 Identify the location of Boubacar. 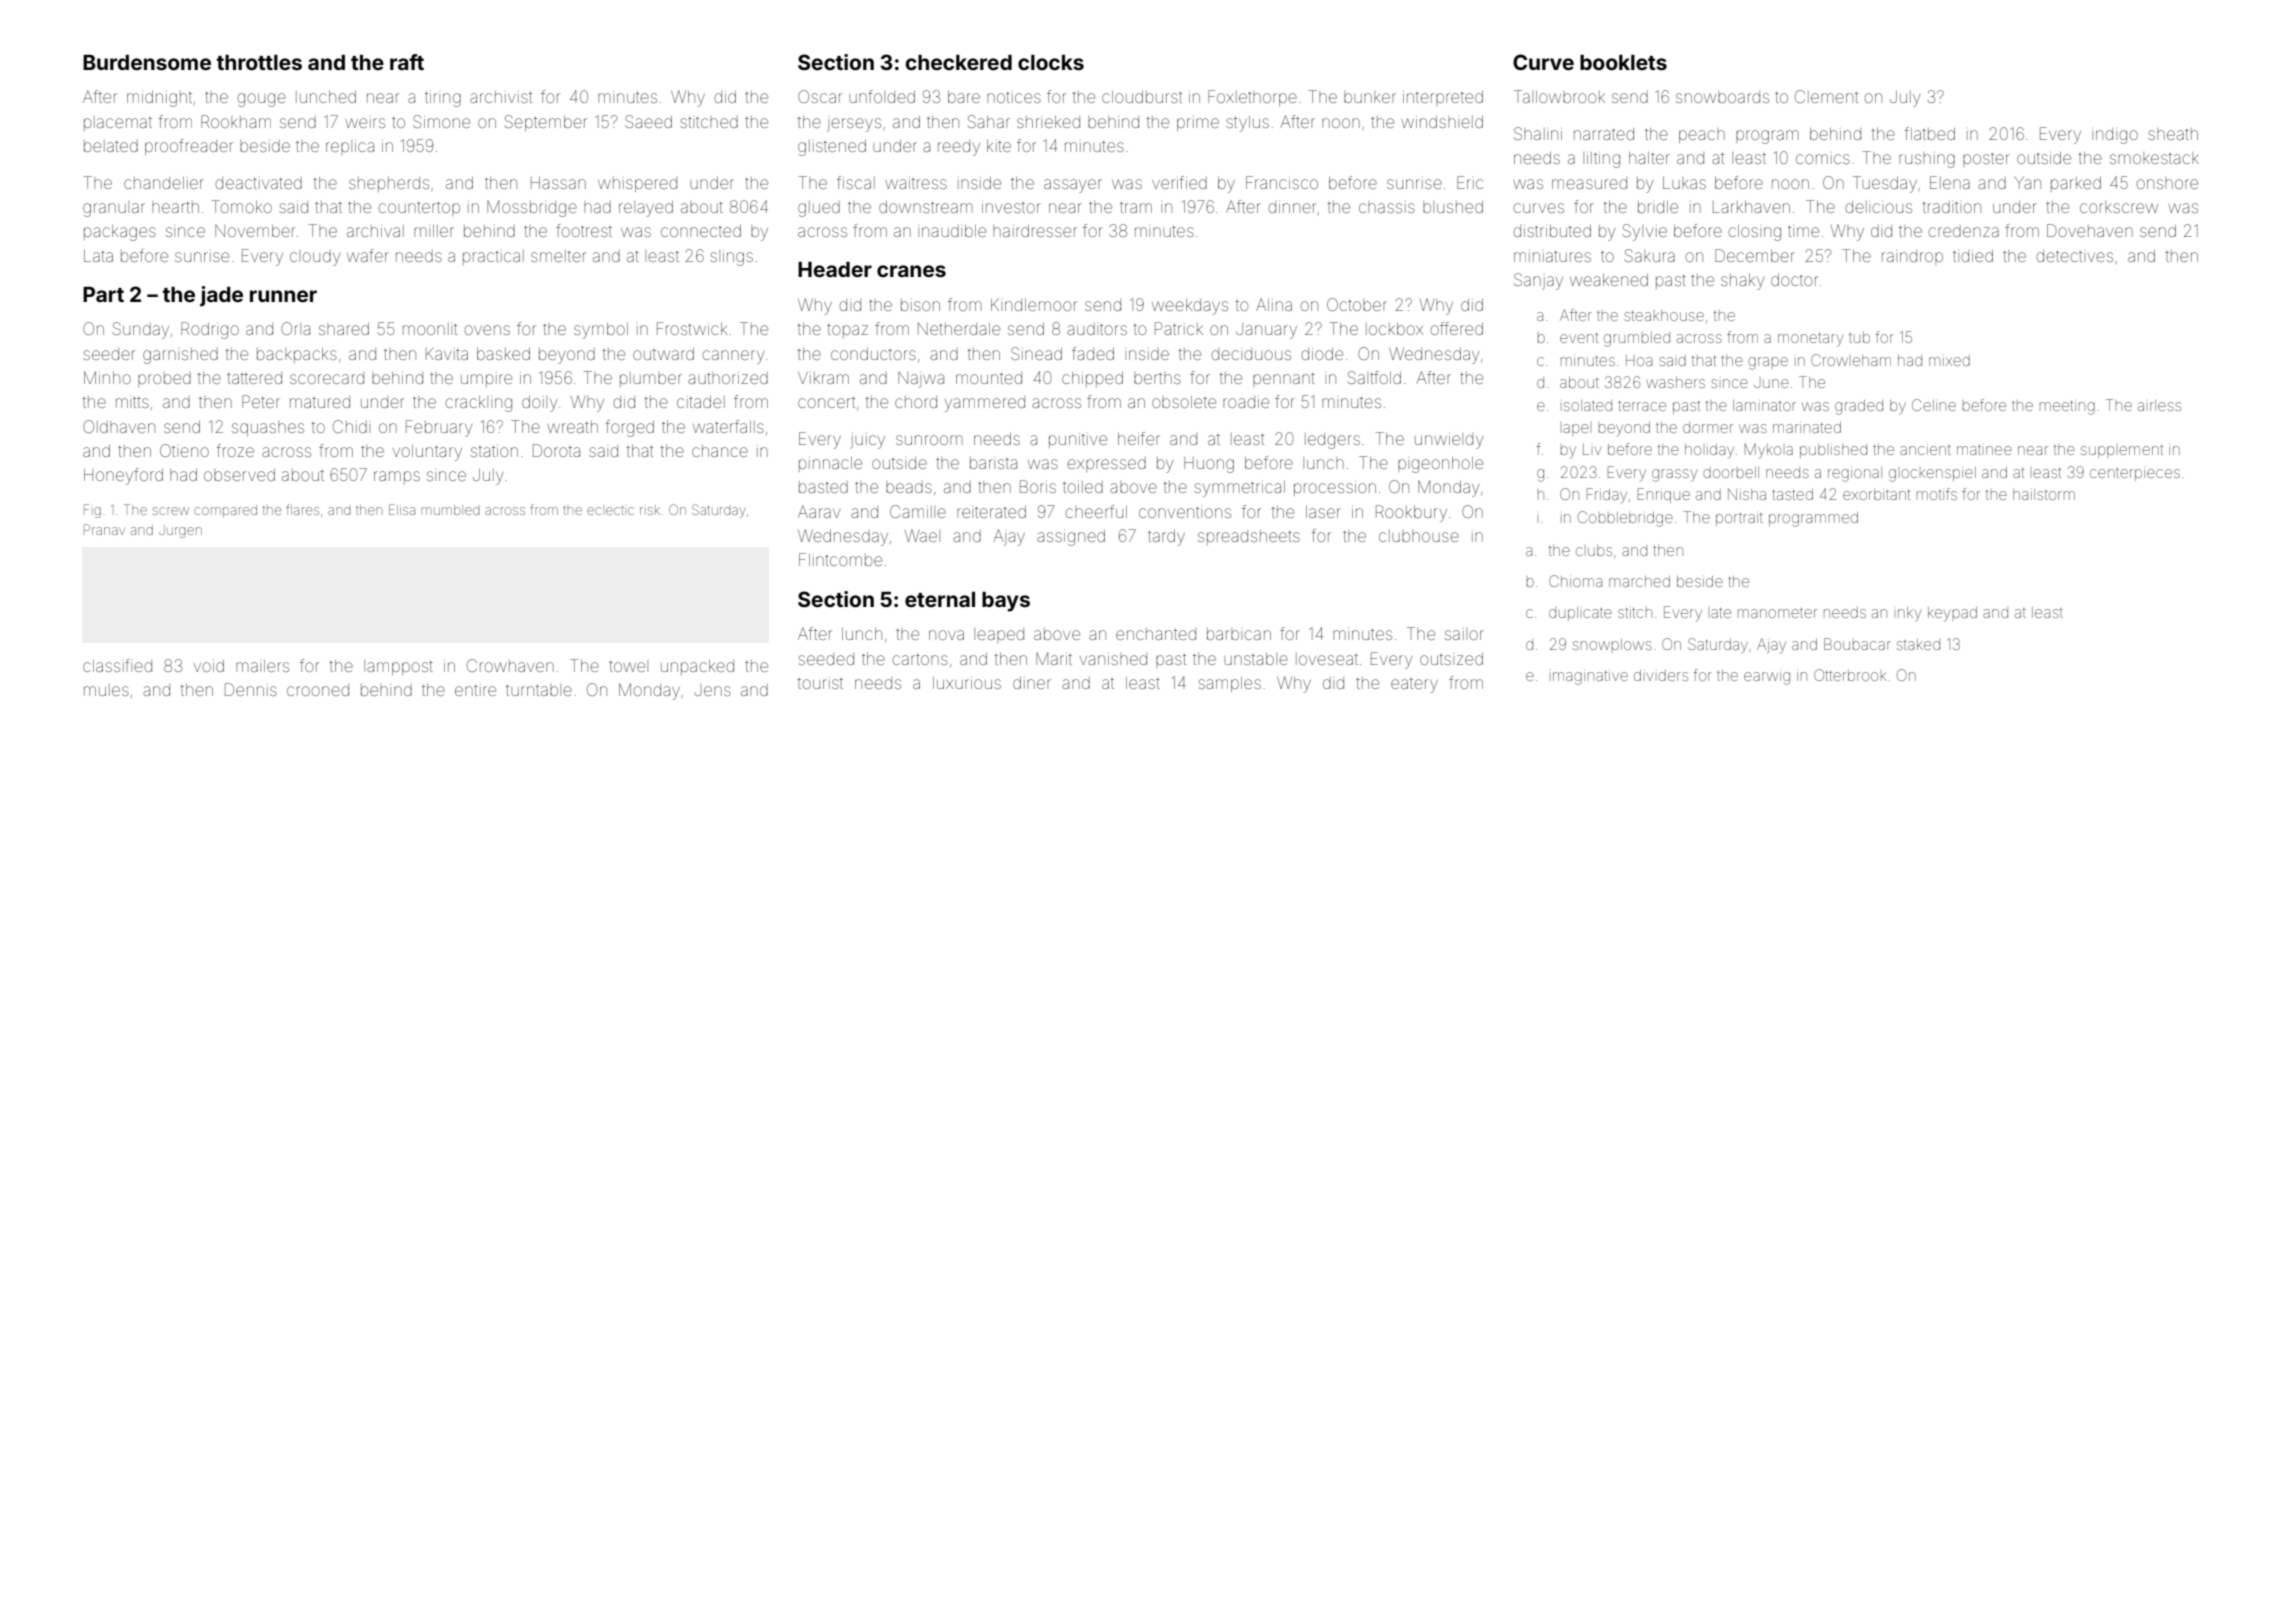
(1857, 644).
